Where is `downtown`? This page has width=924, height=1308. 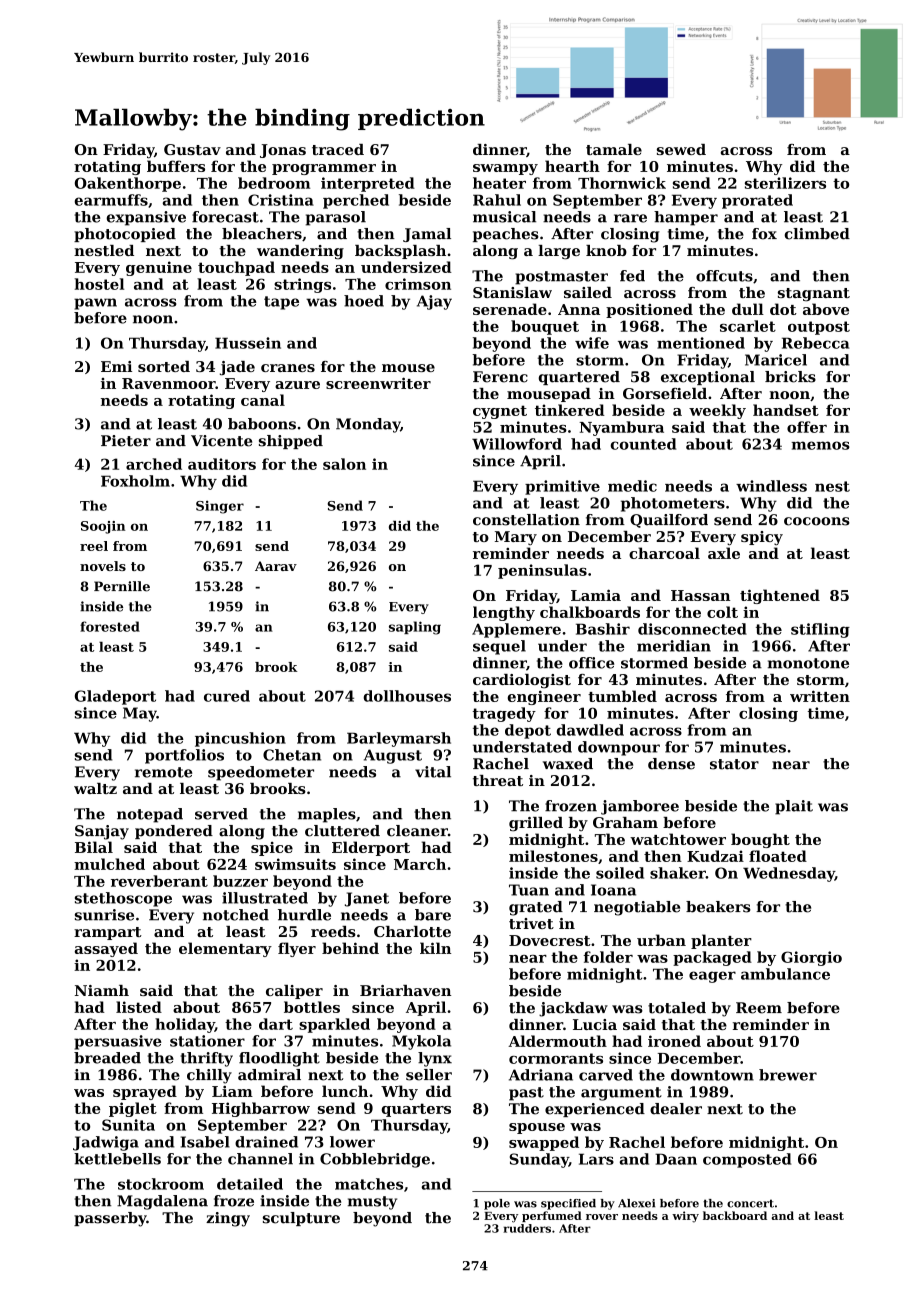
downtown is located at coordinates (712, 1075).
